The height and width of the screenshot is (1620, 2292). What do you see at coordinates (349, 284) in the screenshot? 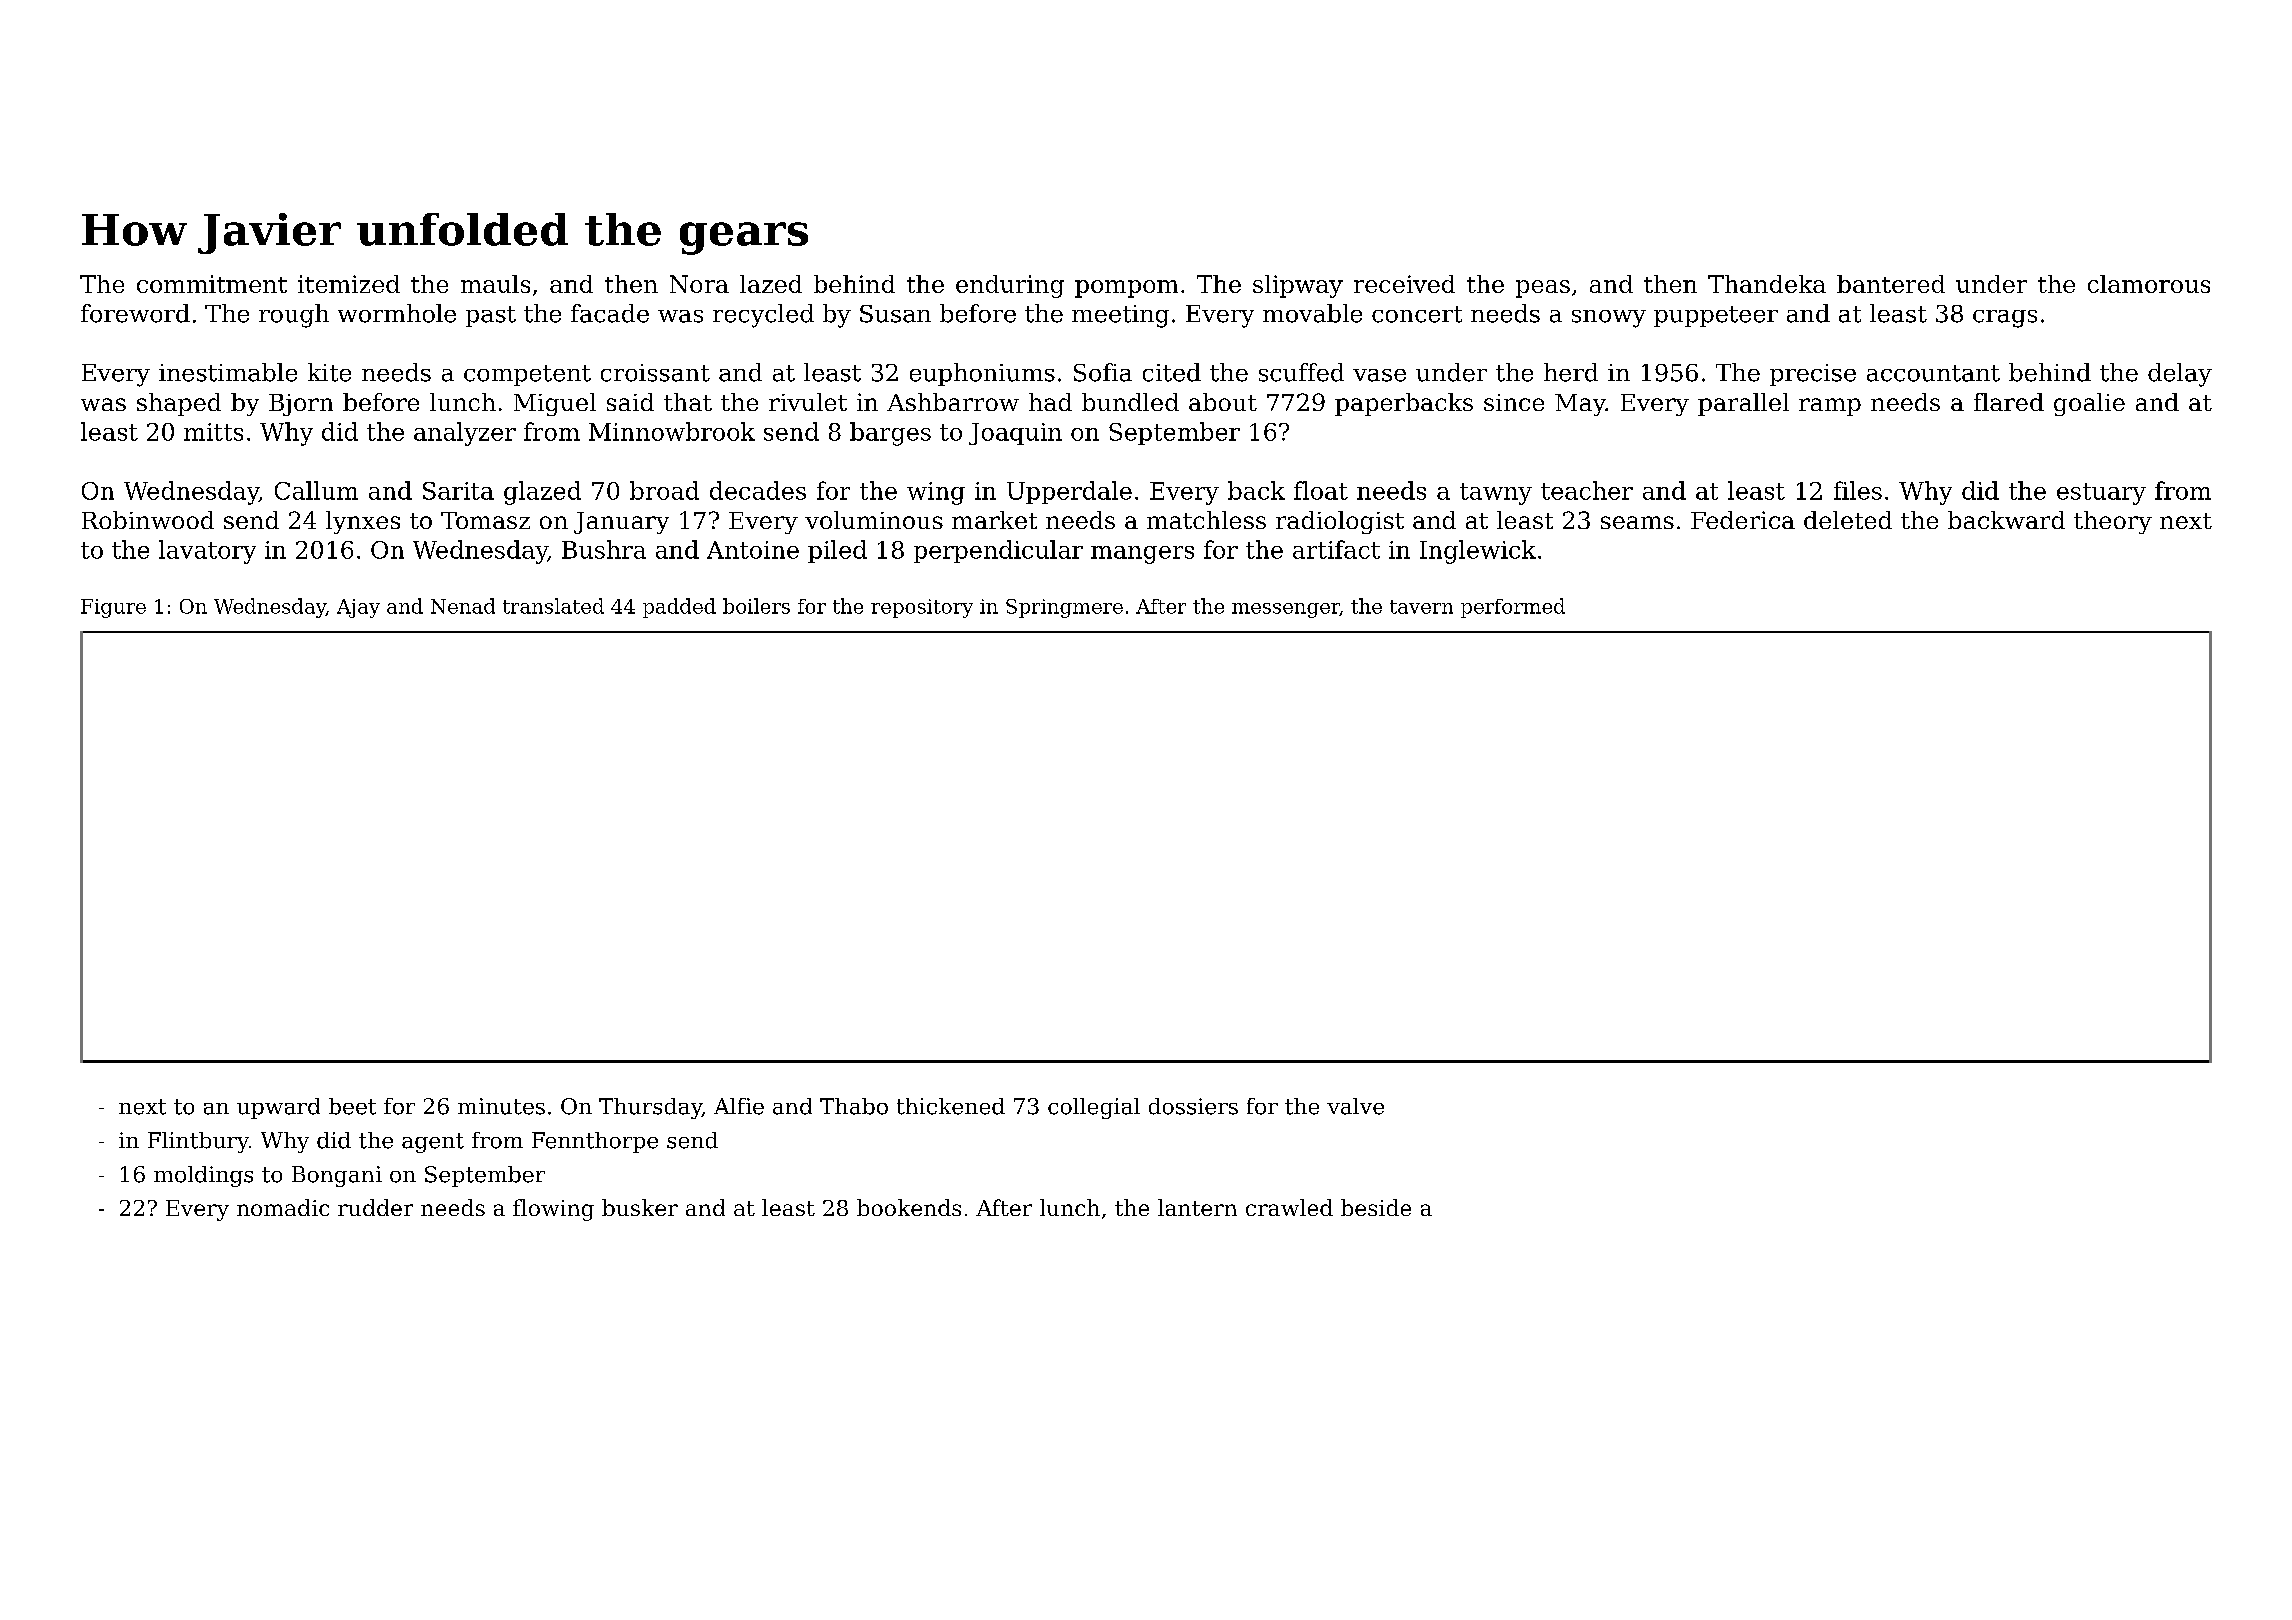
I see `itemized` at bounding box center [349, 284].
